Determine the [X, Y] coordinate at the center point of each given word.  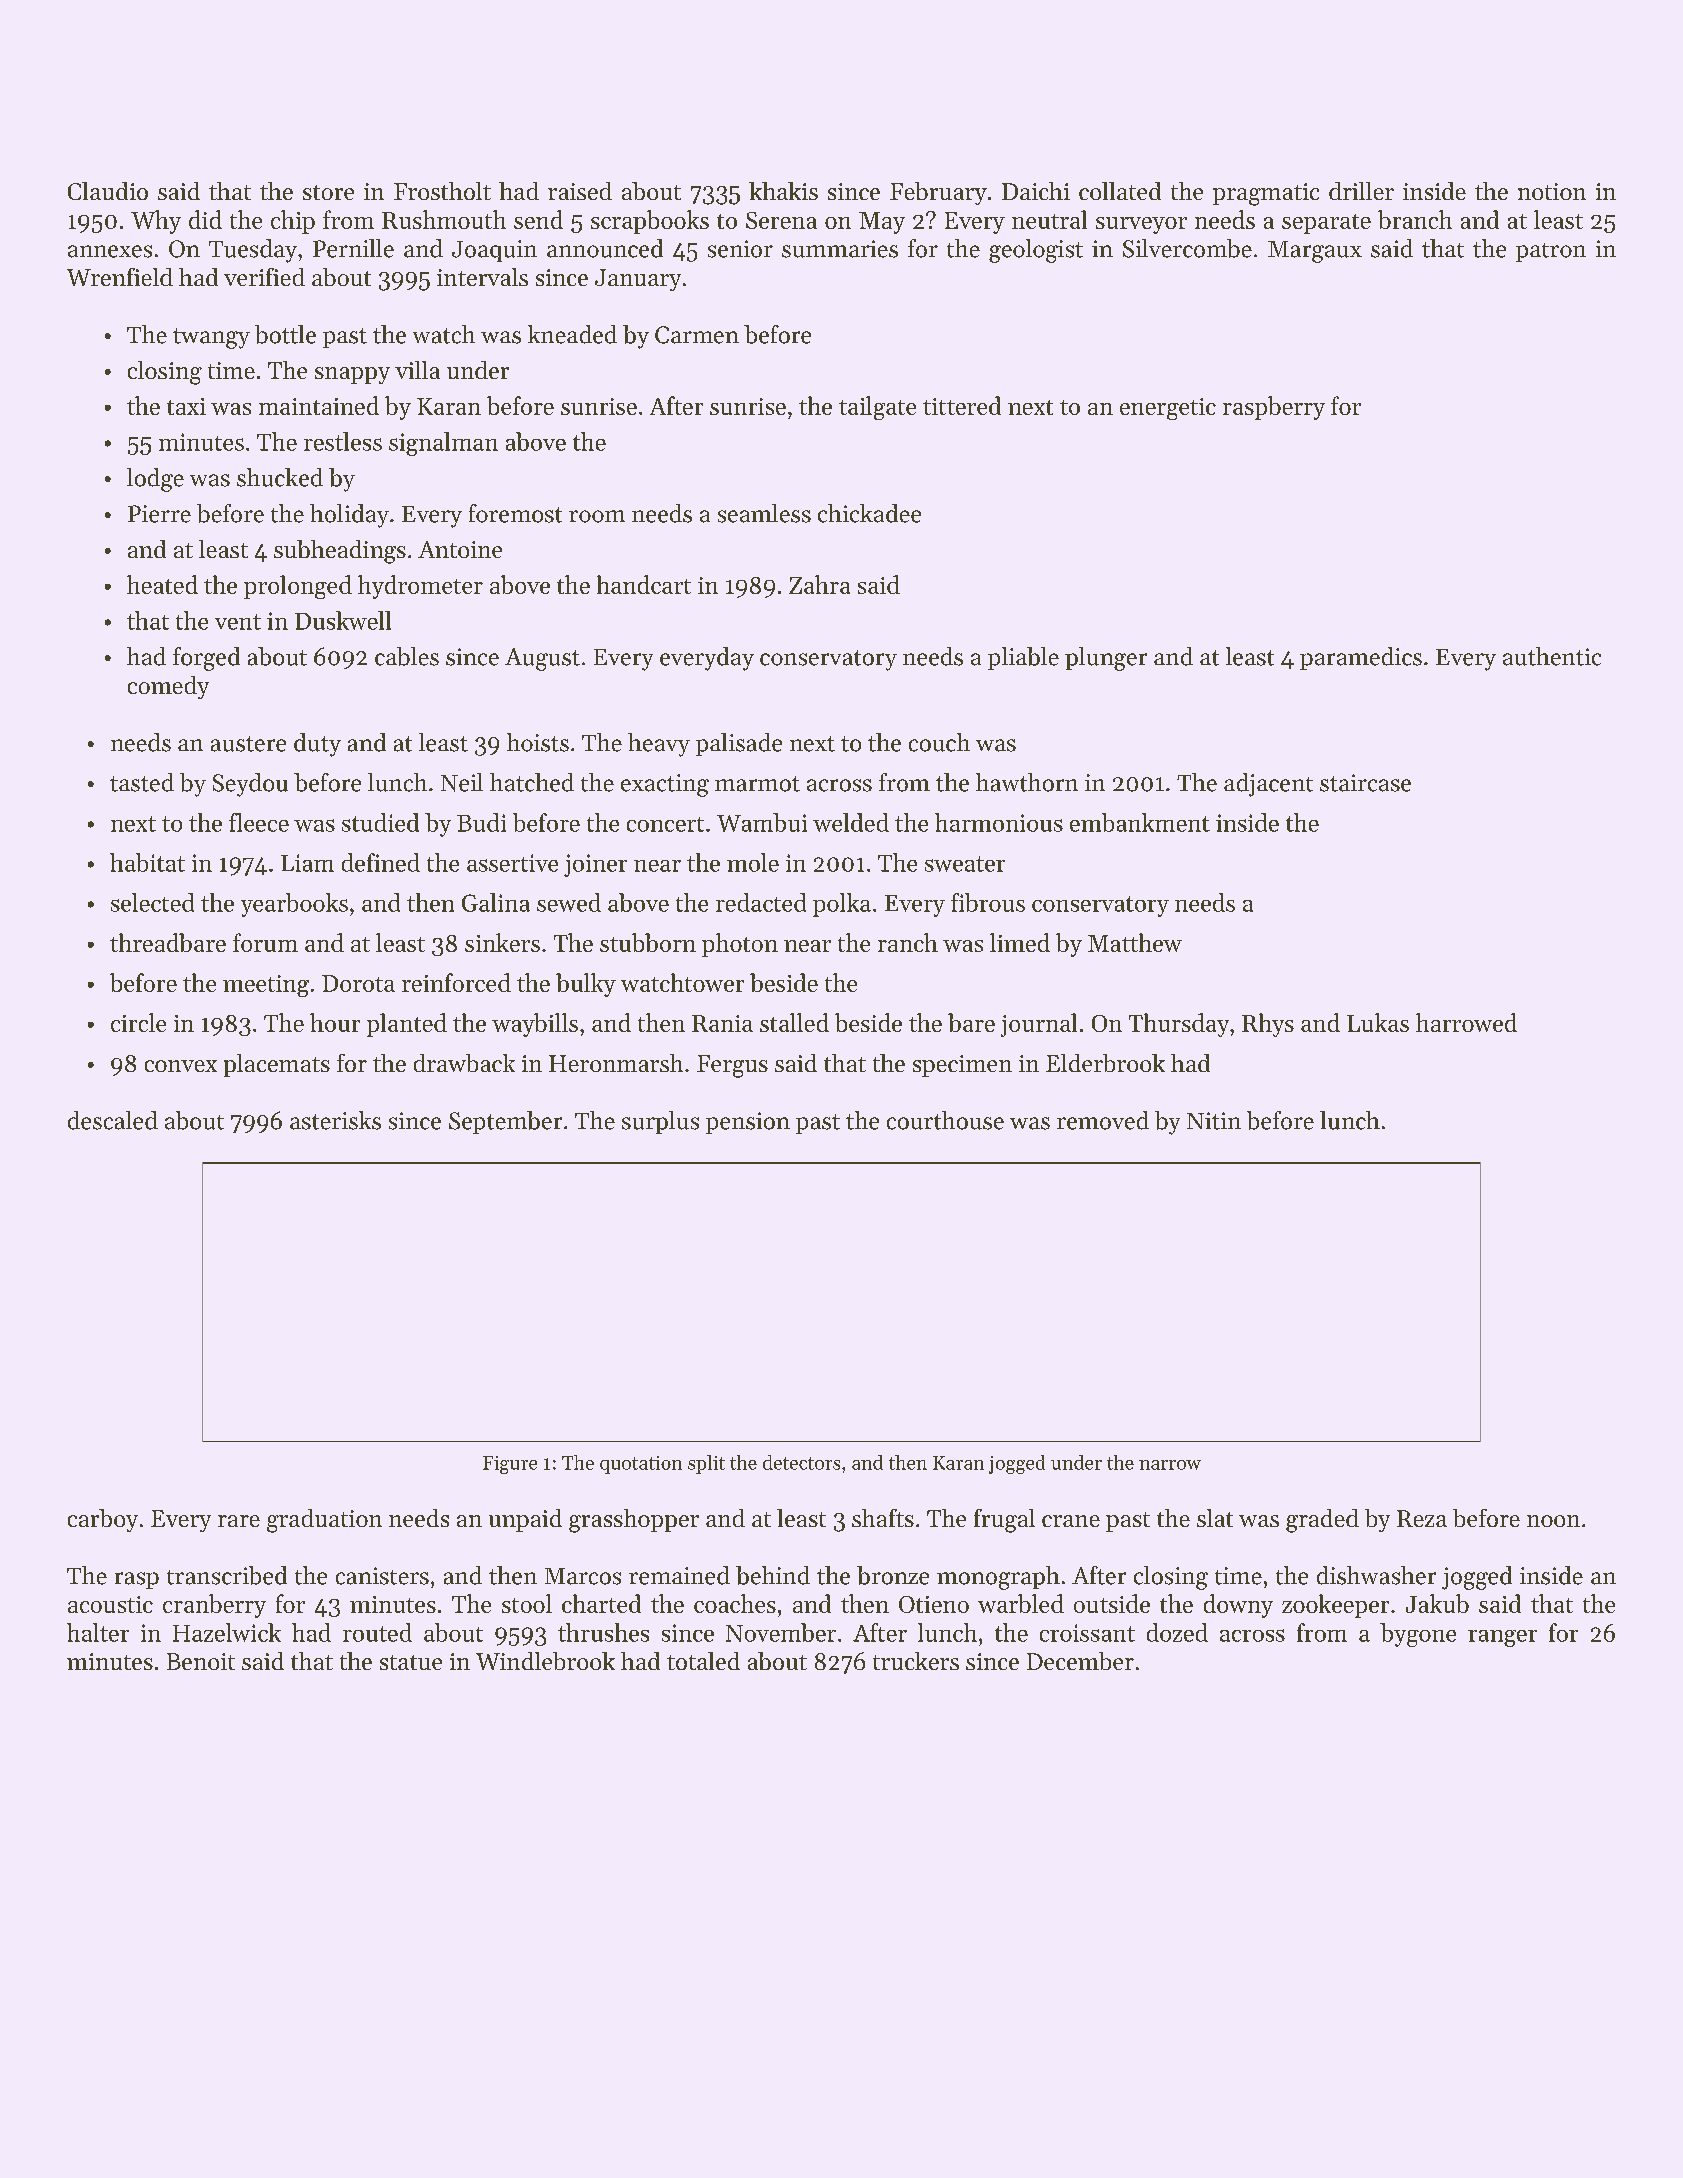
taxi [186, 406]
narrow [1170, 1465]
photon [740, 945]
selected [152, 902]
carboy [103, 1520]
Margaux [1315, 252]
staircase [1365, 783]
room [597, 516]
